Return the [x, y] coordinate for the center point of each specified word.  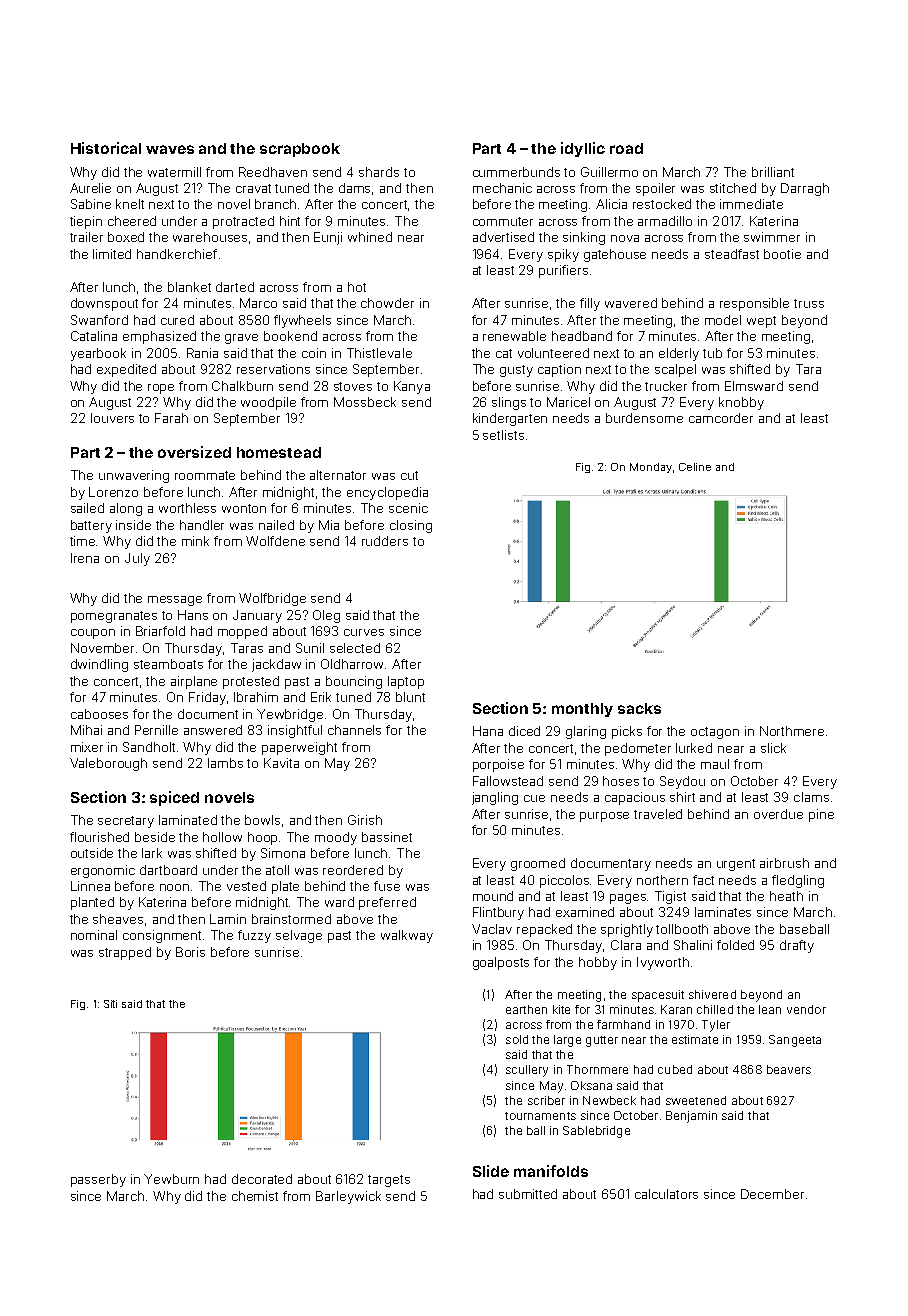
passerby [98, 1180]
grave [241, 339]
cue [534, 798]
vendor [806, 1009]
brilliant [773, 172]
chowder [387, 303]
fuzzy [254, 936]
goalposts [501, 963]
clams [811, 797]
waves [170, 149]
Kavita [281, 763]
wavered [631, 303]
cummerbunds [516, 172]
